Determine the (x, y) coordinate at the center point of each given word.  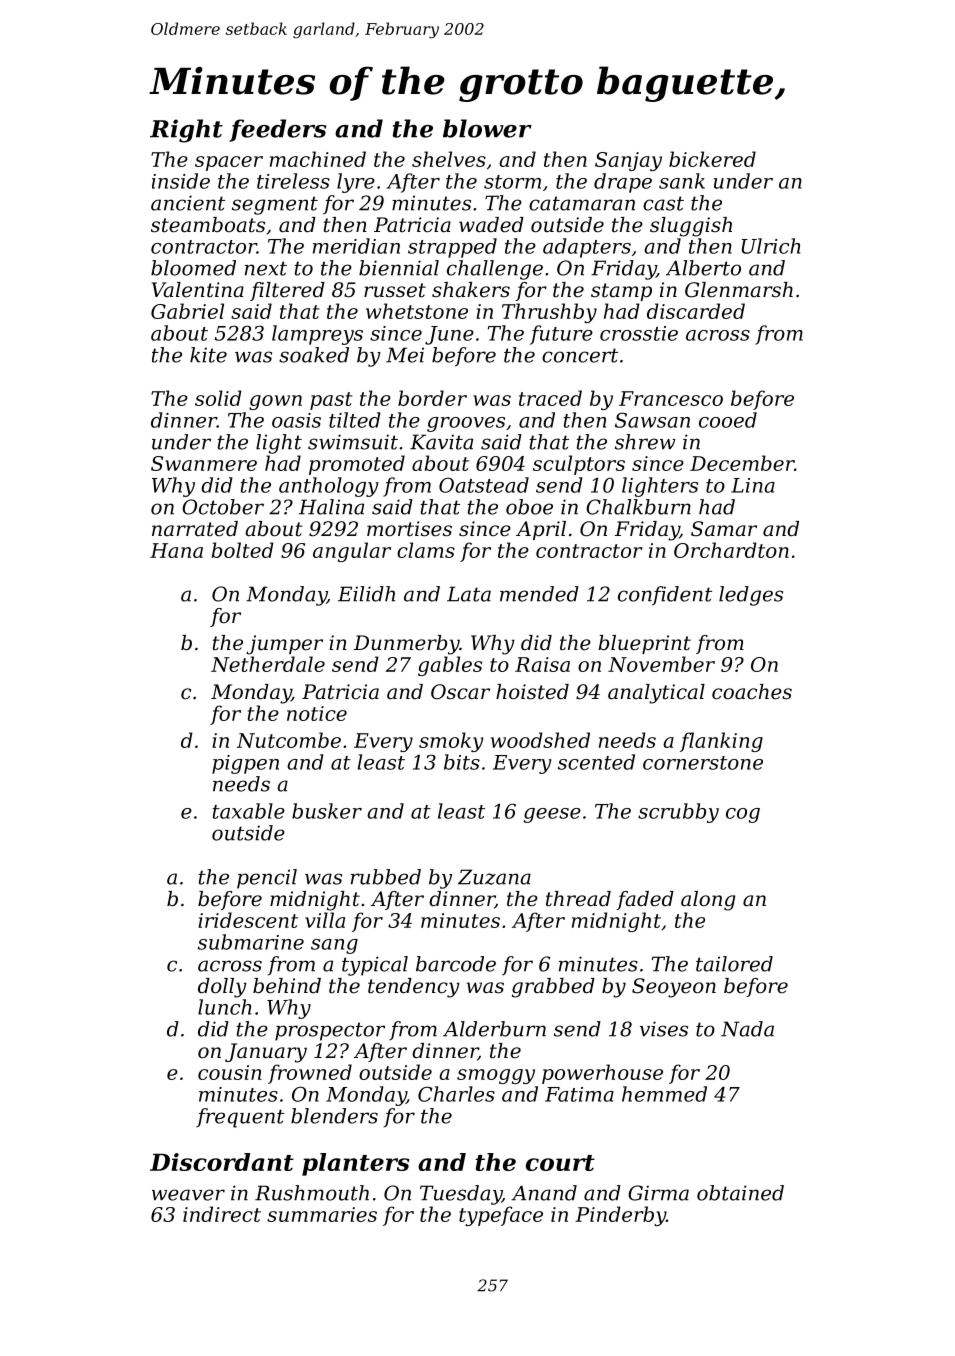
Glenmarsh (739, 290)
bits (462, 762)
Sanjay (628, 161)
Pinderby (620, 1216)
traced (550, 398)
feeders (277, 130)
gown (275, 402)
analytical (656, 694)
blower (487, 128)
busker (327, 811)
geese (552, 815)
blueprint (644, 644)
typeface (501, 1216)
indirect (222, 1214)
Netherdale (268, 664)
